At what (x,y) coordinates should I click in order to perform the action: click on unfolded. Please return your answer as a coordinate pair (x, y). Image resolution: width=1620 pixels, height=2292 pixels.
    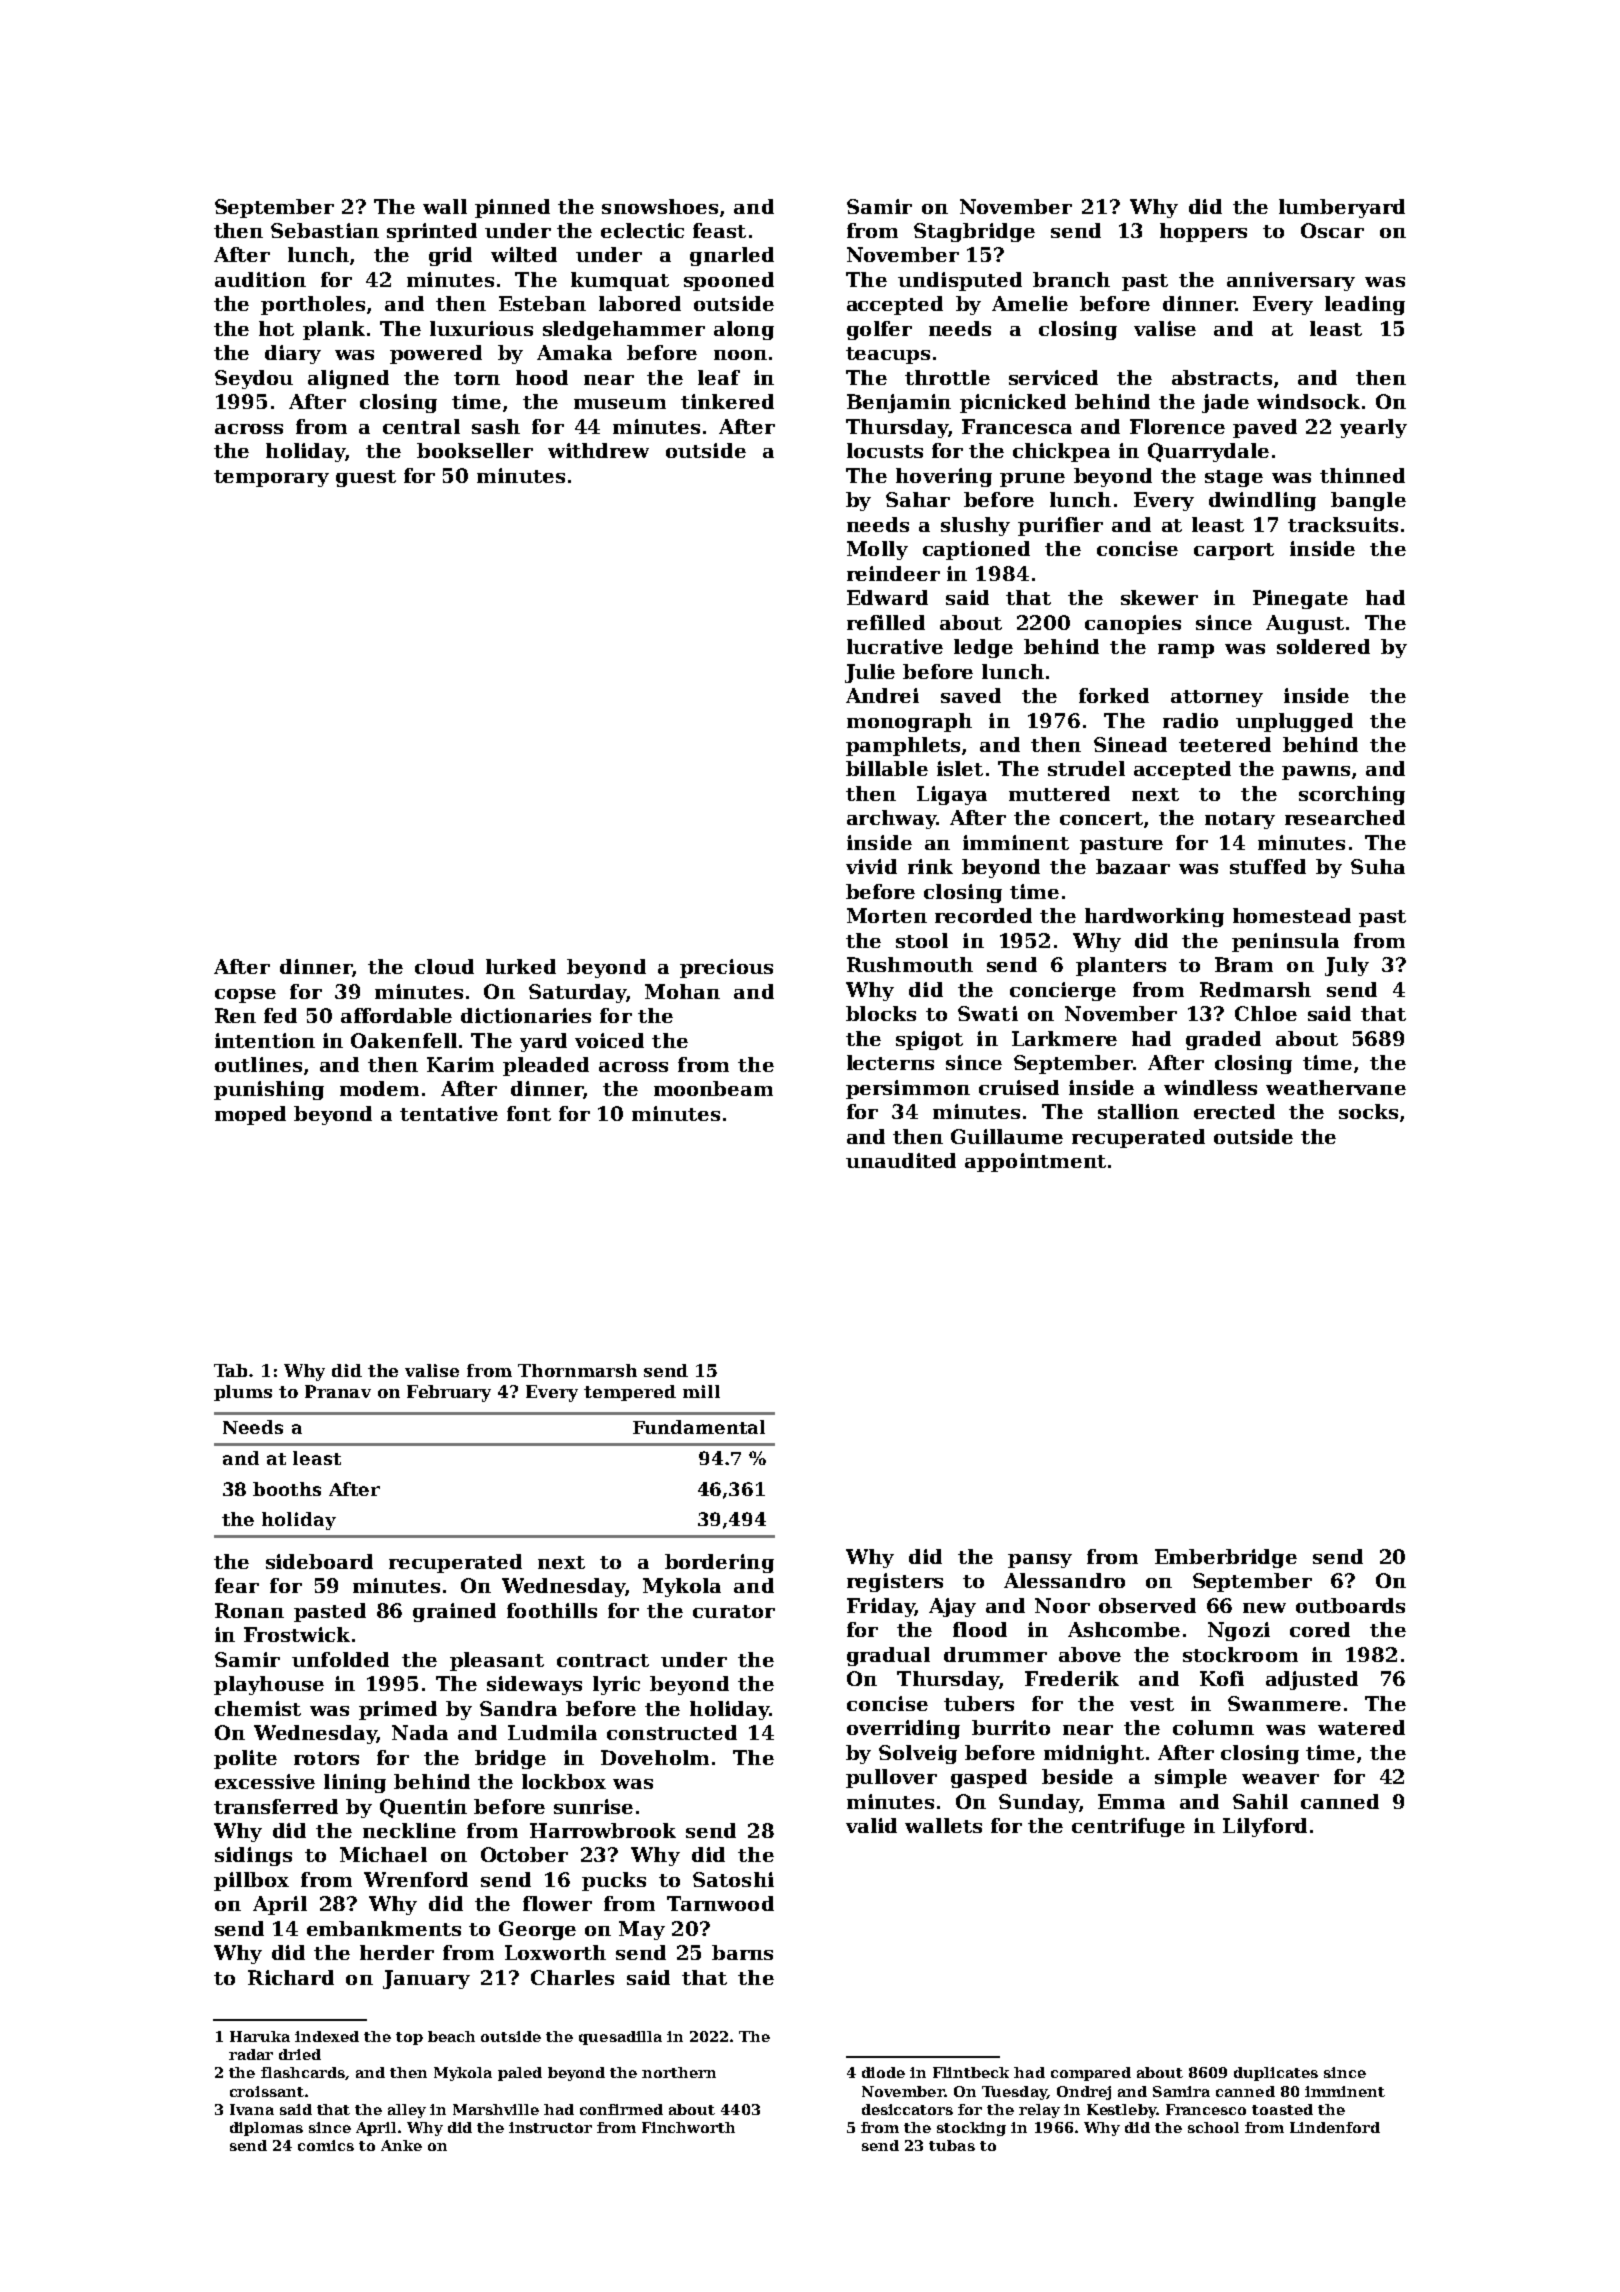
    Looking at the image, I should click on (340, 1659).
